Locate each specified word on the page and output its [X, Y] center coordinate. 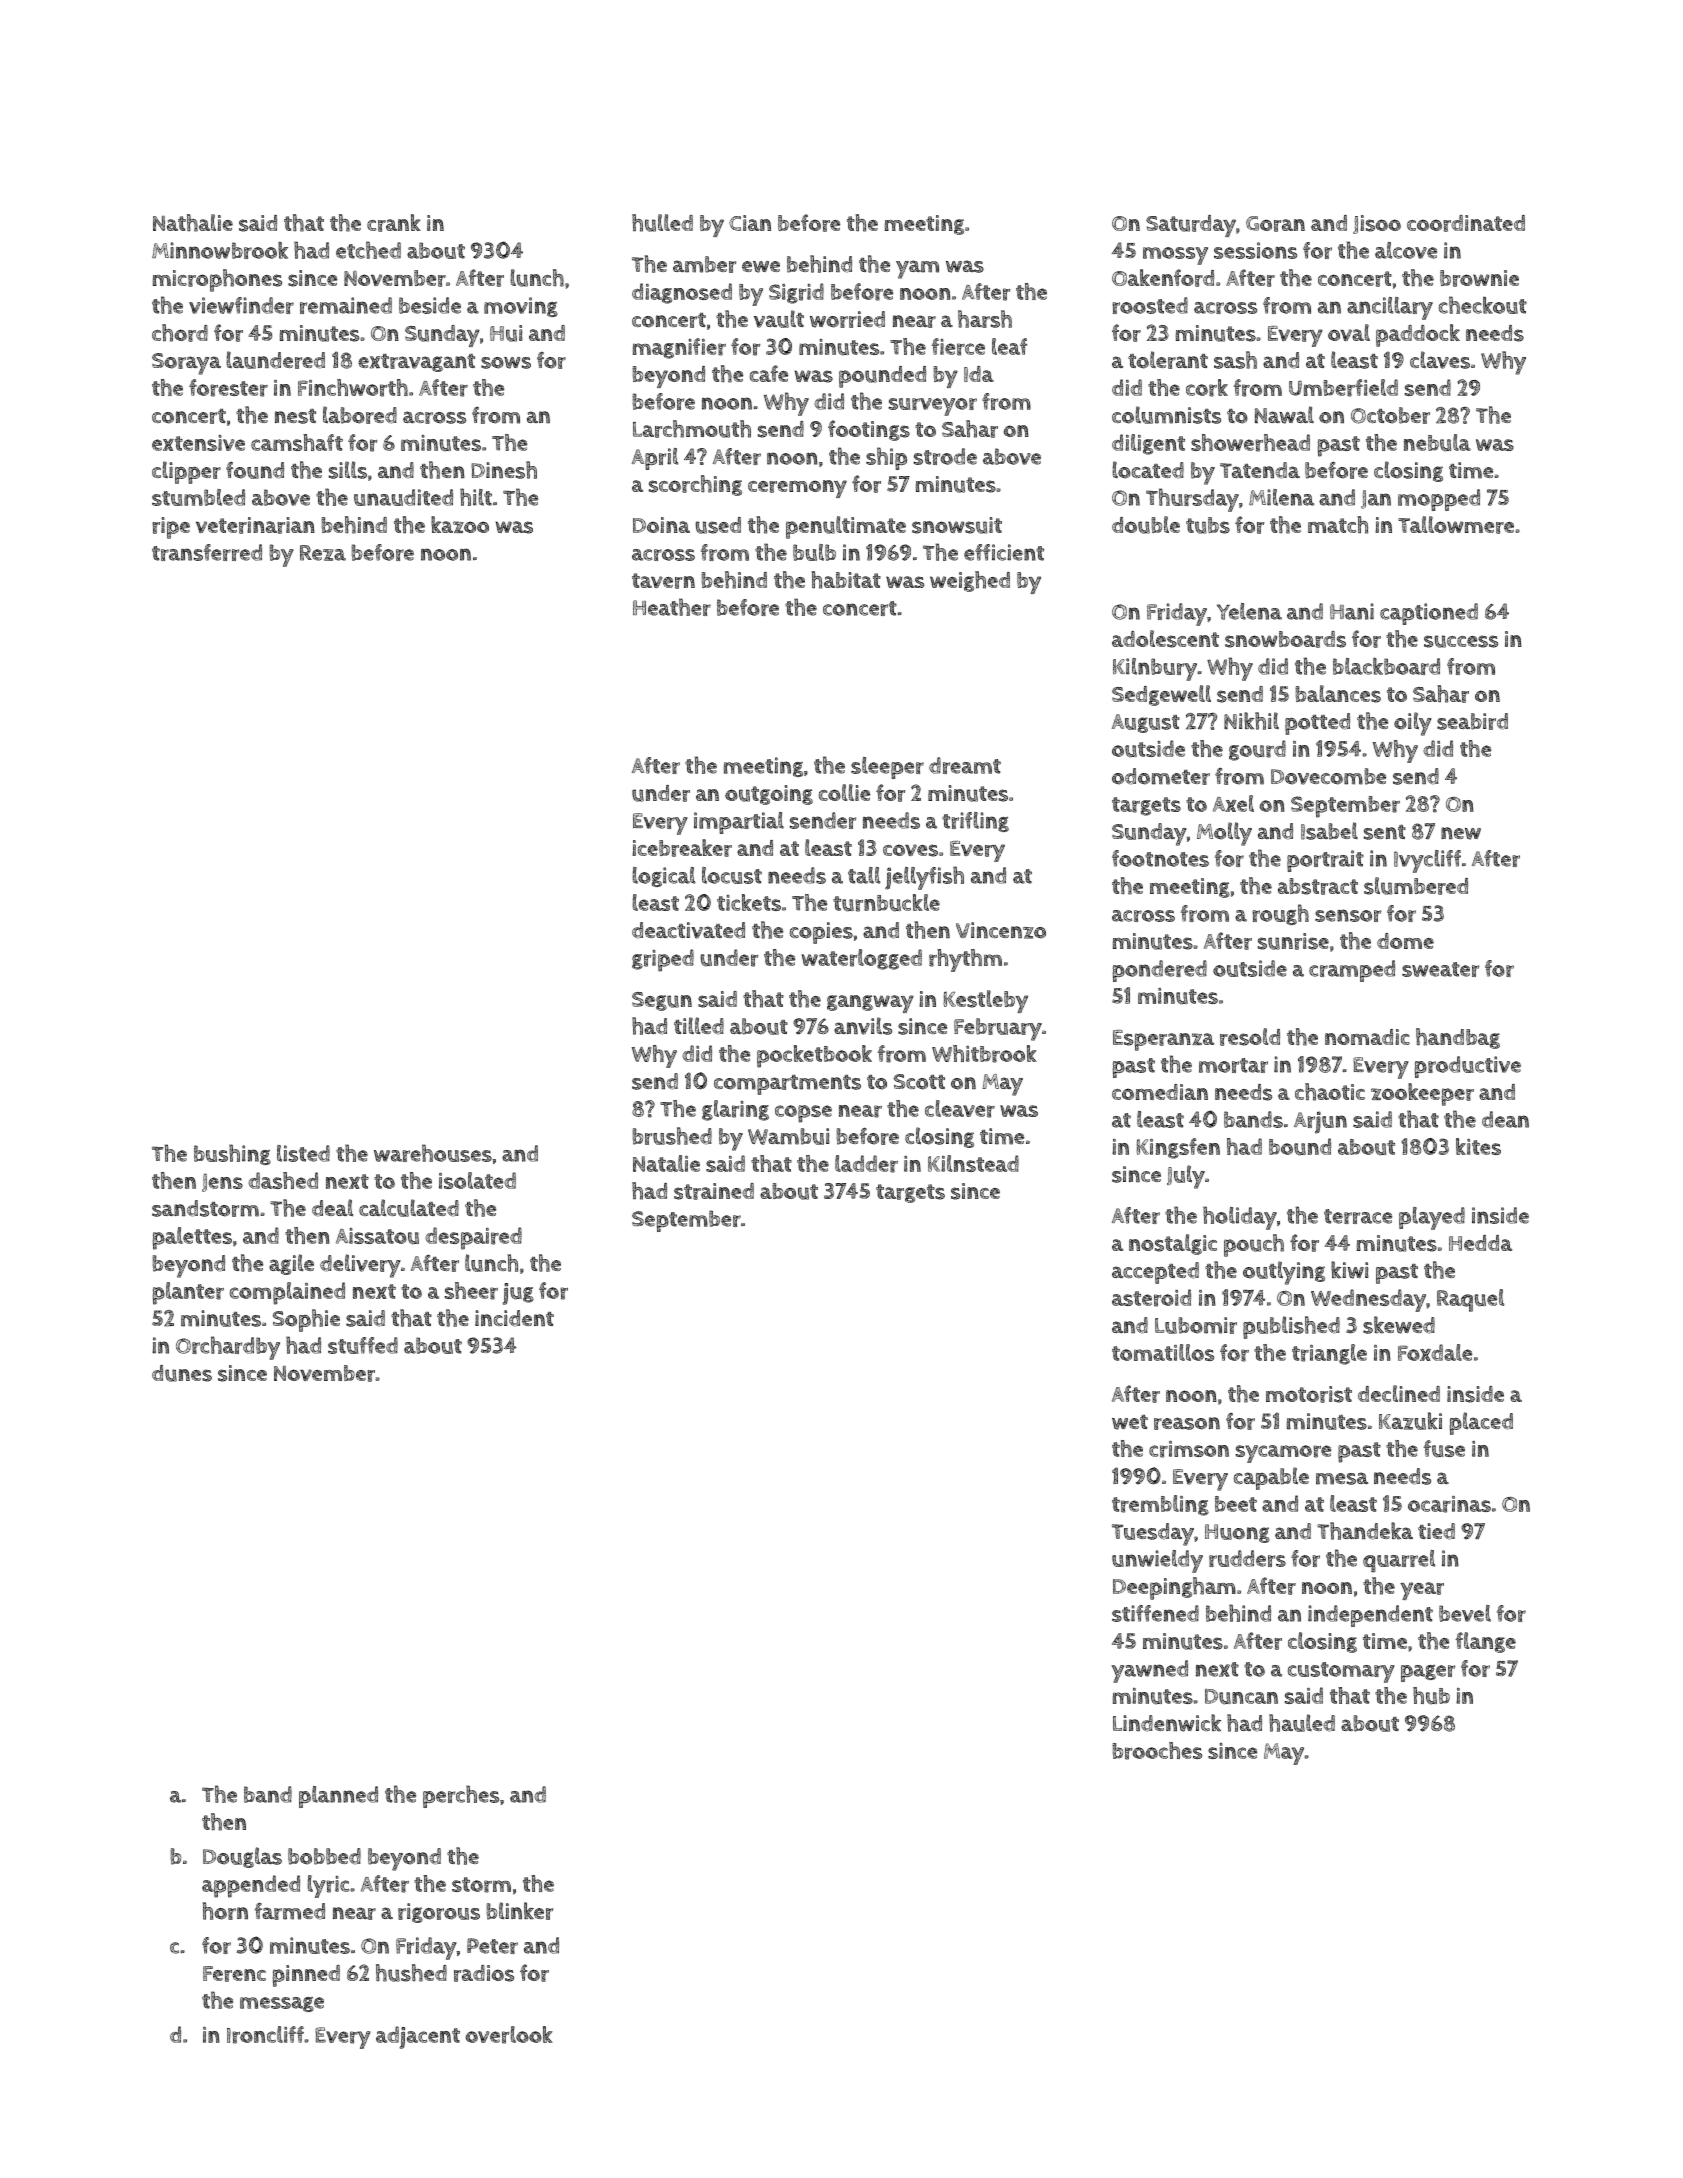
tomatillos [1163, 1352]
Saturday [1191, 226]
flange [1485, 1642]
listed [303, 1153]
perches [461, 1796]
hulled [662, 223]
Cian [750, 223]
